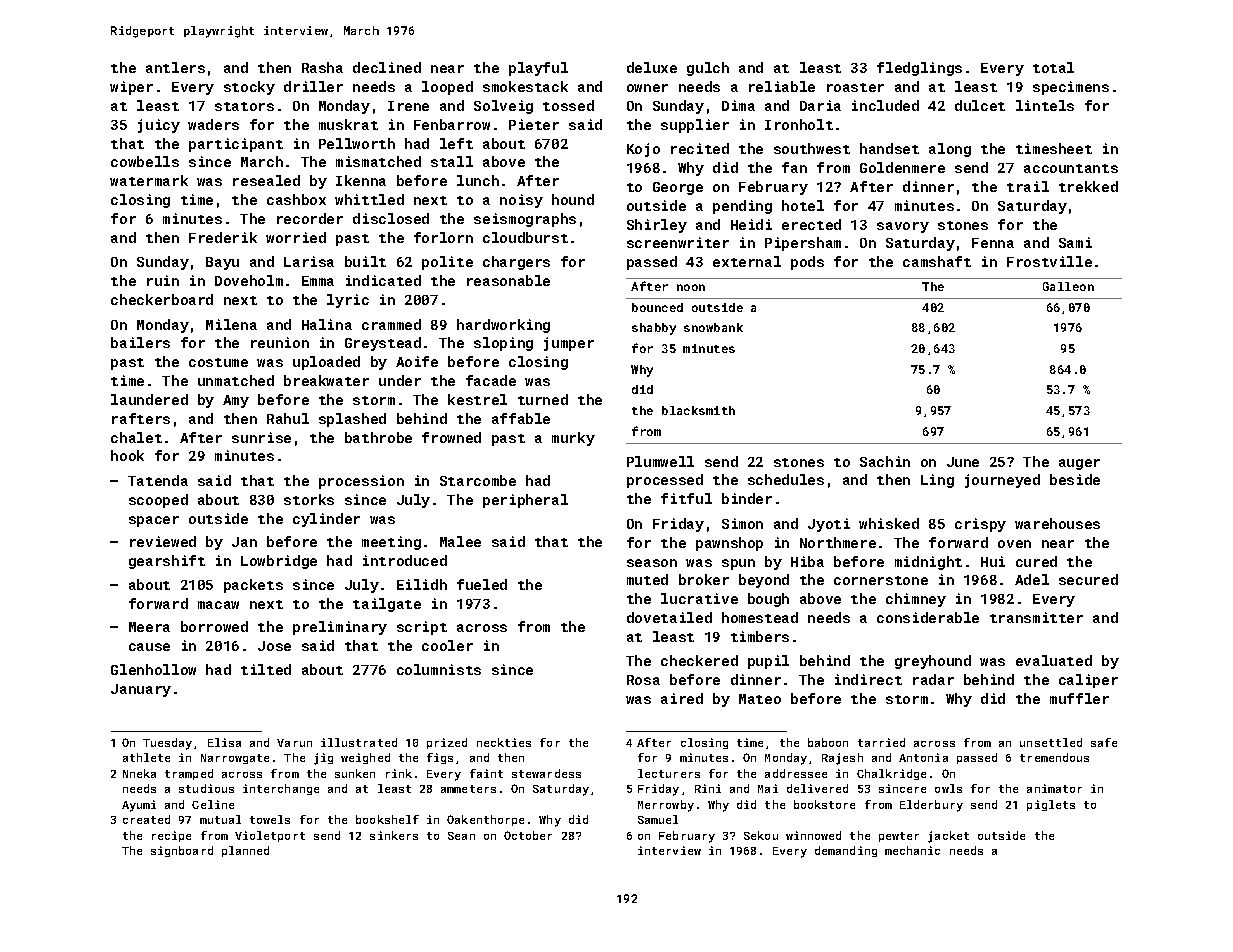  What do you see at coordinates (569, 344) in the screenshot?
I see `jumper` at bounding box center [569, 344].
